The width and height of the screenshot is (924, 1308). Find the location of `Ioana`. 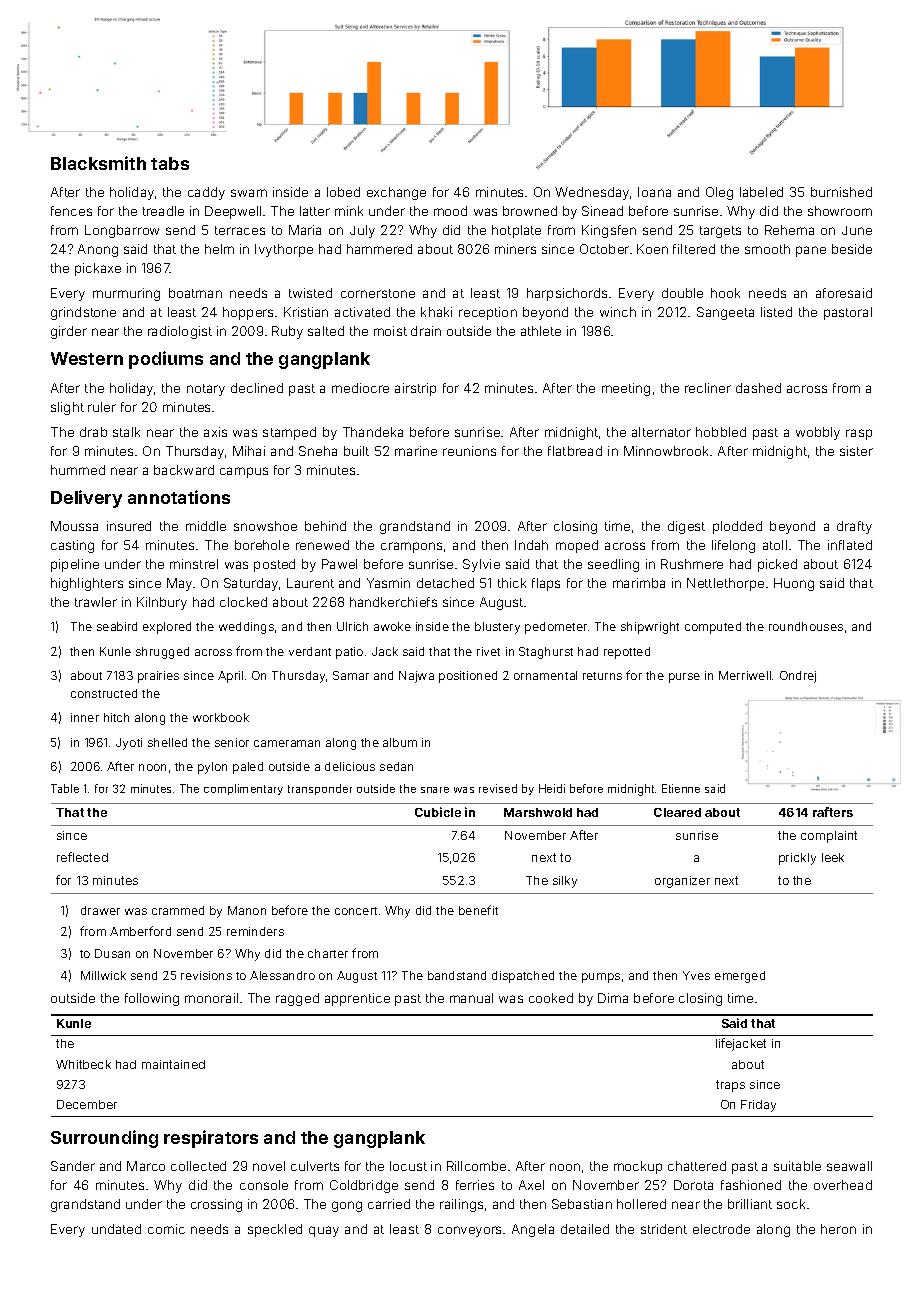

Ioana is located at coordinates (654, 192).
